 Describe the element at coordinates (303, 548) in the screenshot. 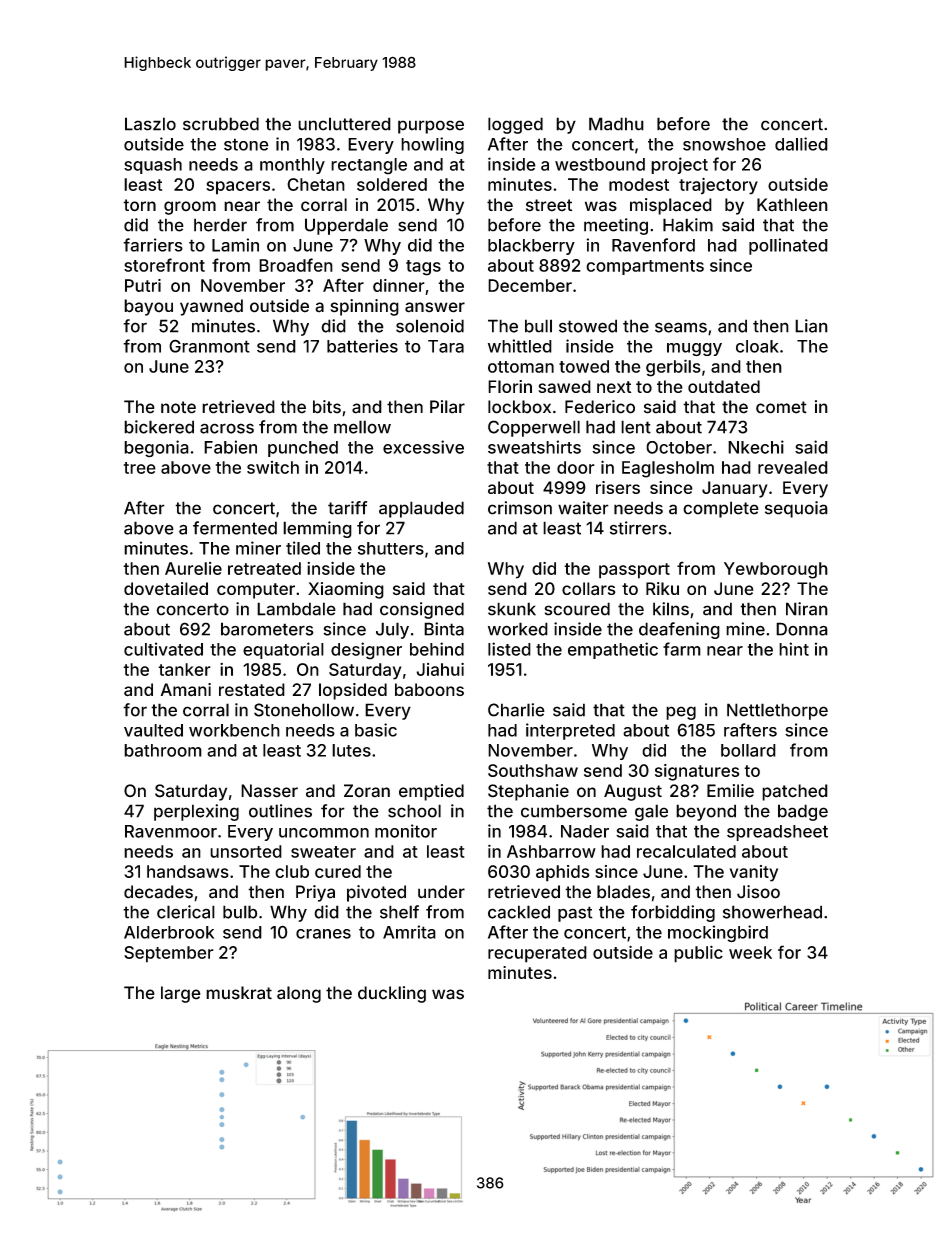

I see `tiled` at that location.
